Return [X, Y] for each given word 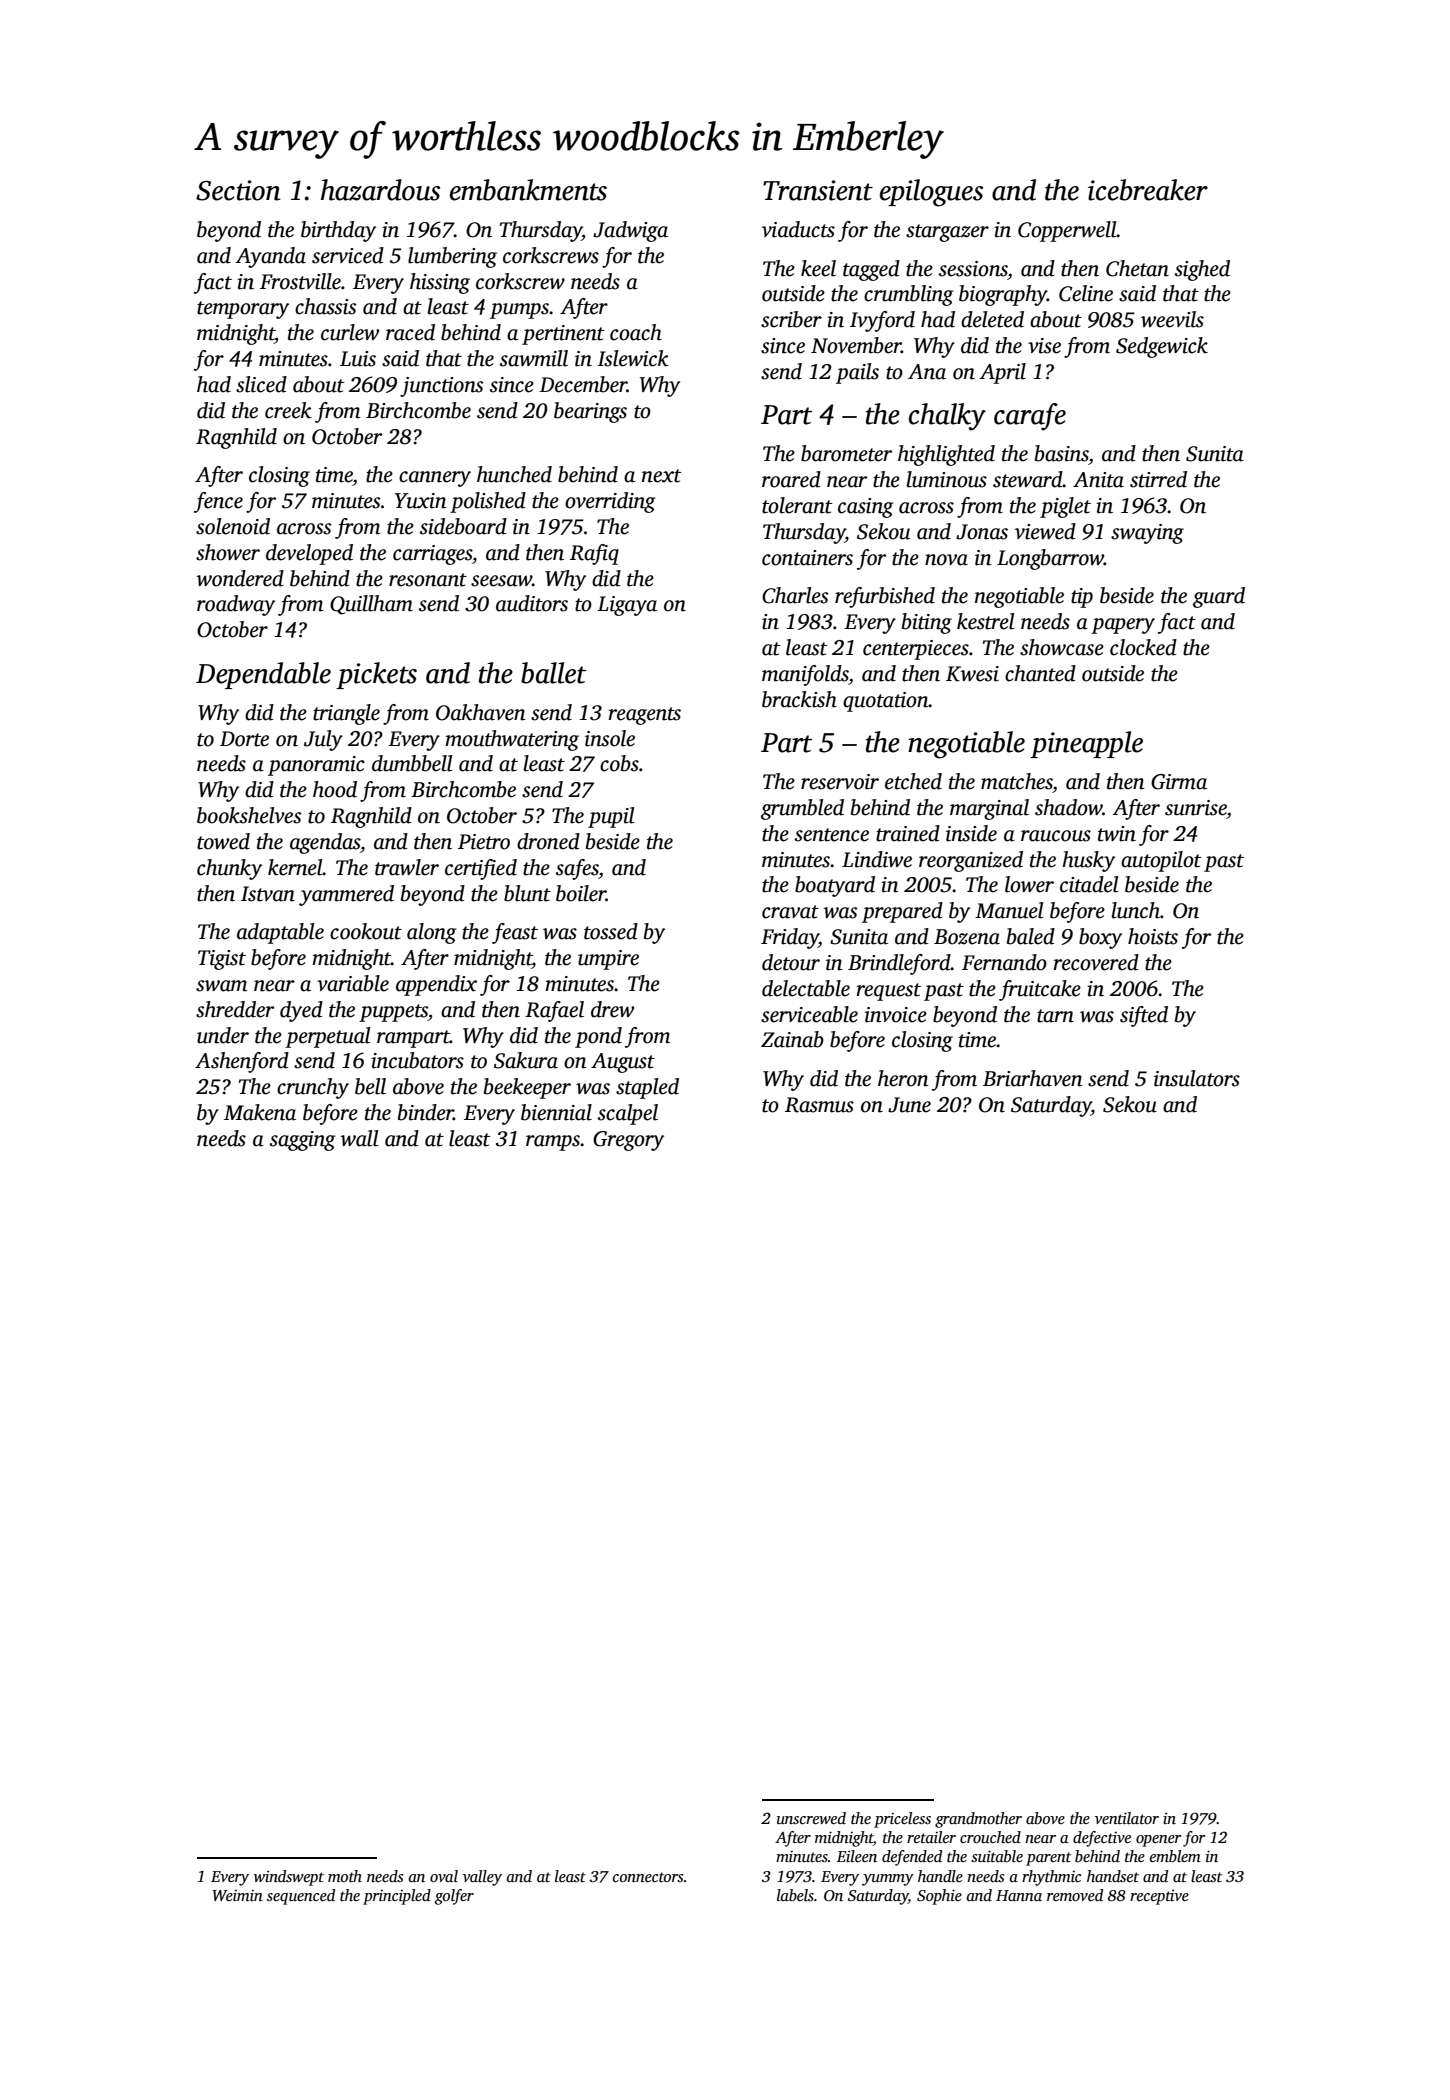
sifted [1144, 1016]
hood [335, 789]
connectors [648, 1877]
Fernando [1004, 962]
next [662, 476]
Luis [358, 359]
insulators [1197, 1078]
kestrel [986, 621]
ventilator [1127, 1818]
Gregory [628, 1141]
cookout [366, 931]
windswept [289, 1878]
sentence [832, 835]
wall [360, 1138]
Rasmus [819, 1105]
